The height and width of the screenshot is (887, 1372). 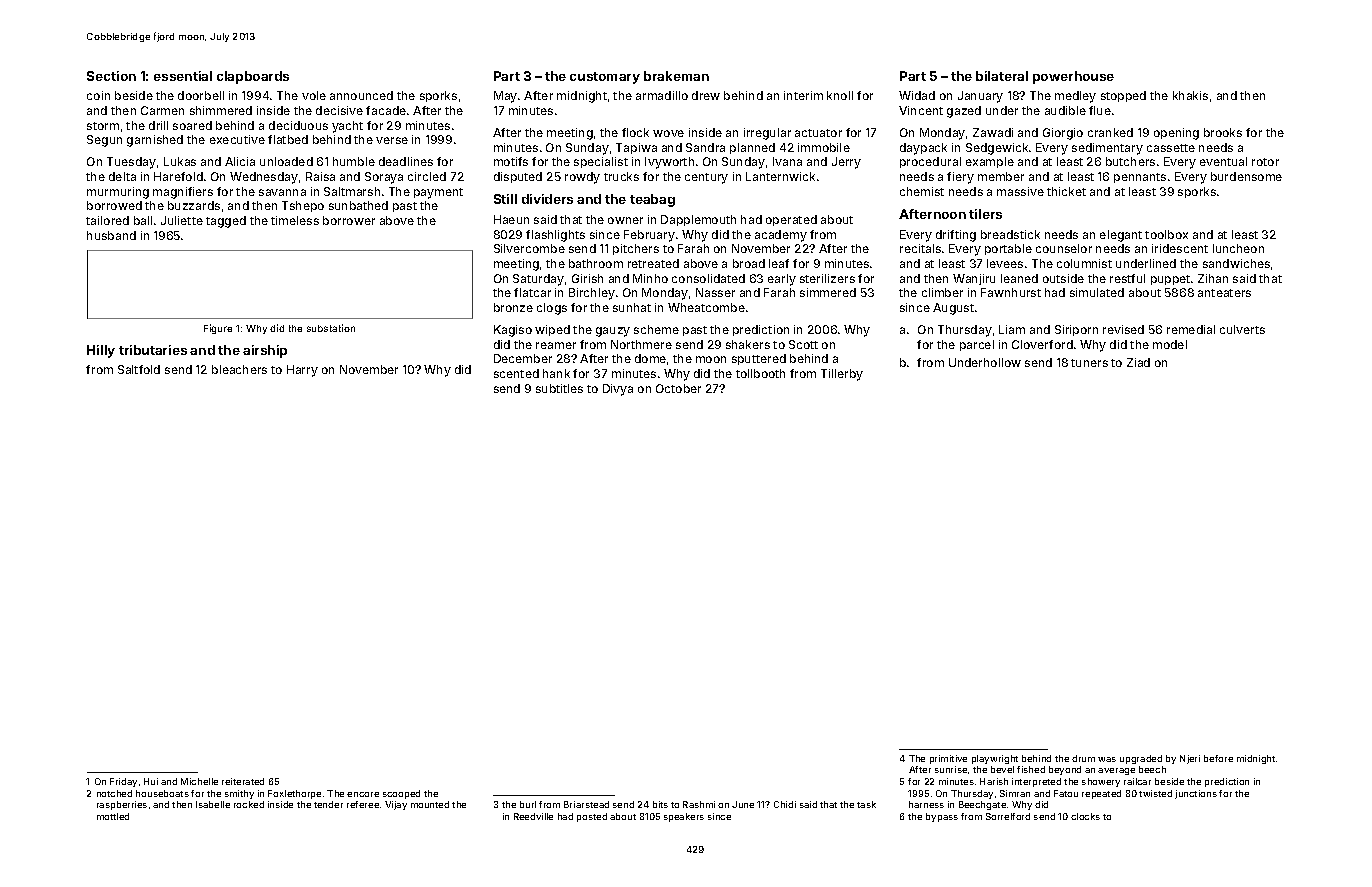 I want to click on bilateral, so click(x=1002, y=76).
